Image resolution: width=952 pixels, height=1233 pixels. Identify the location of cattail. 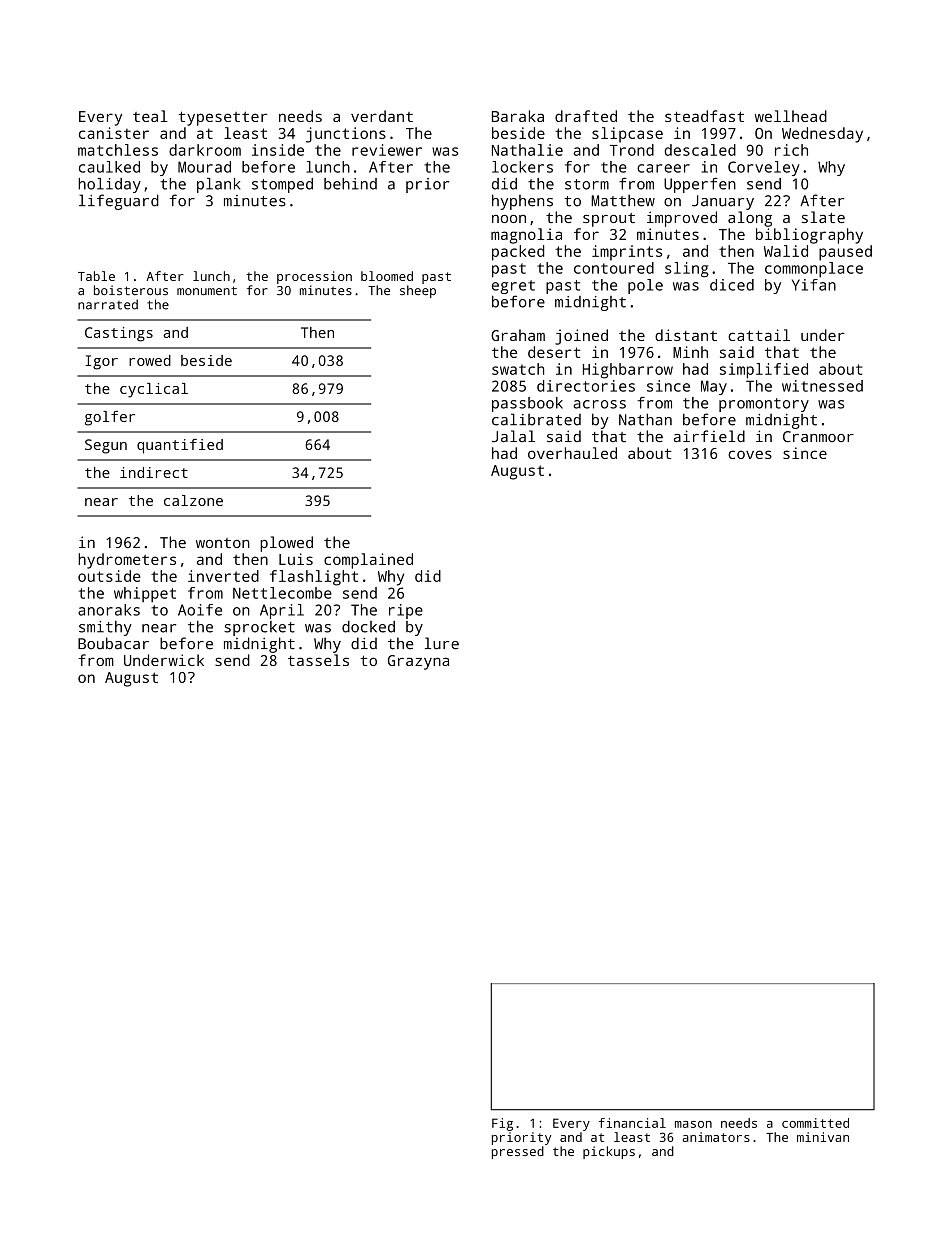
(759, 335).
